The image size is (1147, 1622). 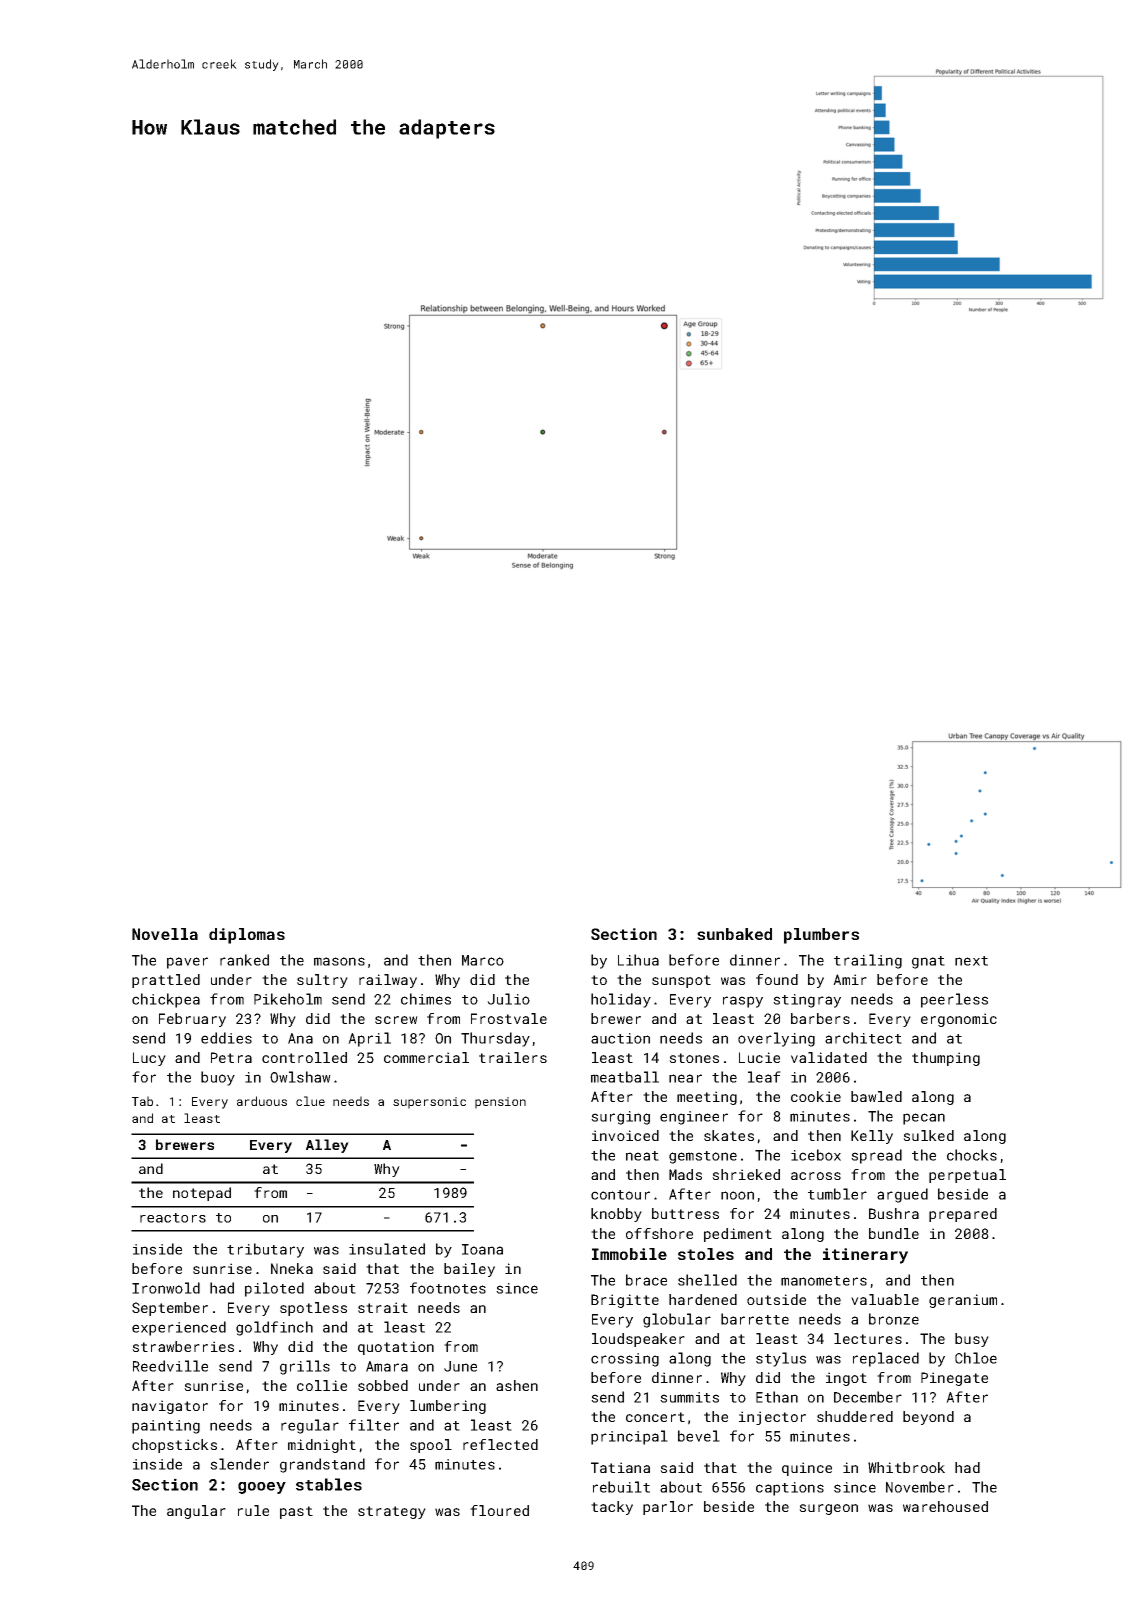 I want to click on plumbers, so click(x=821, y=936).
